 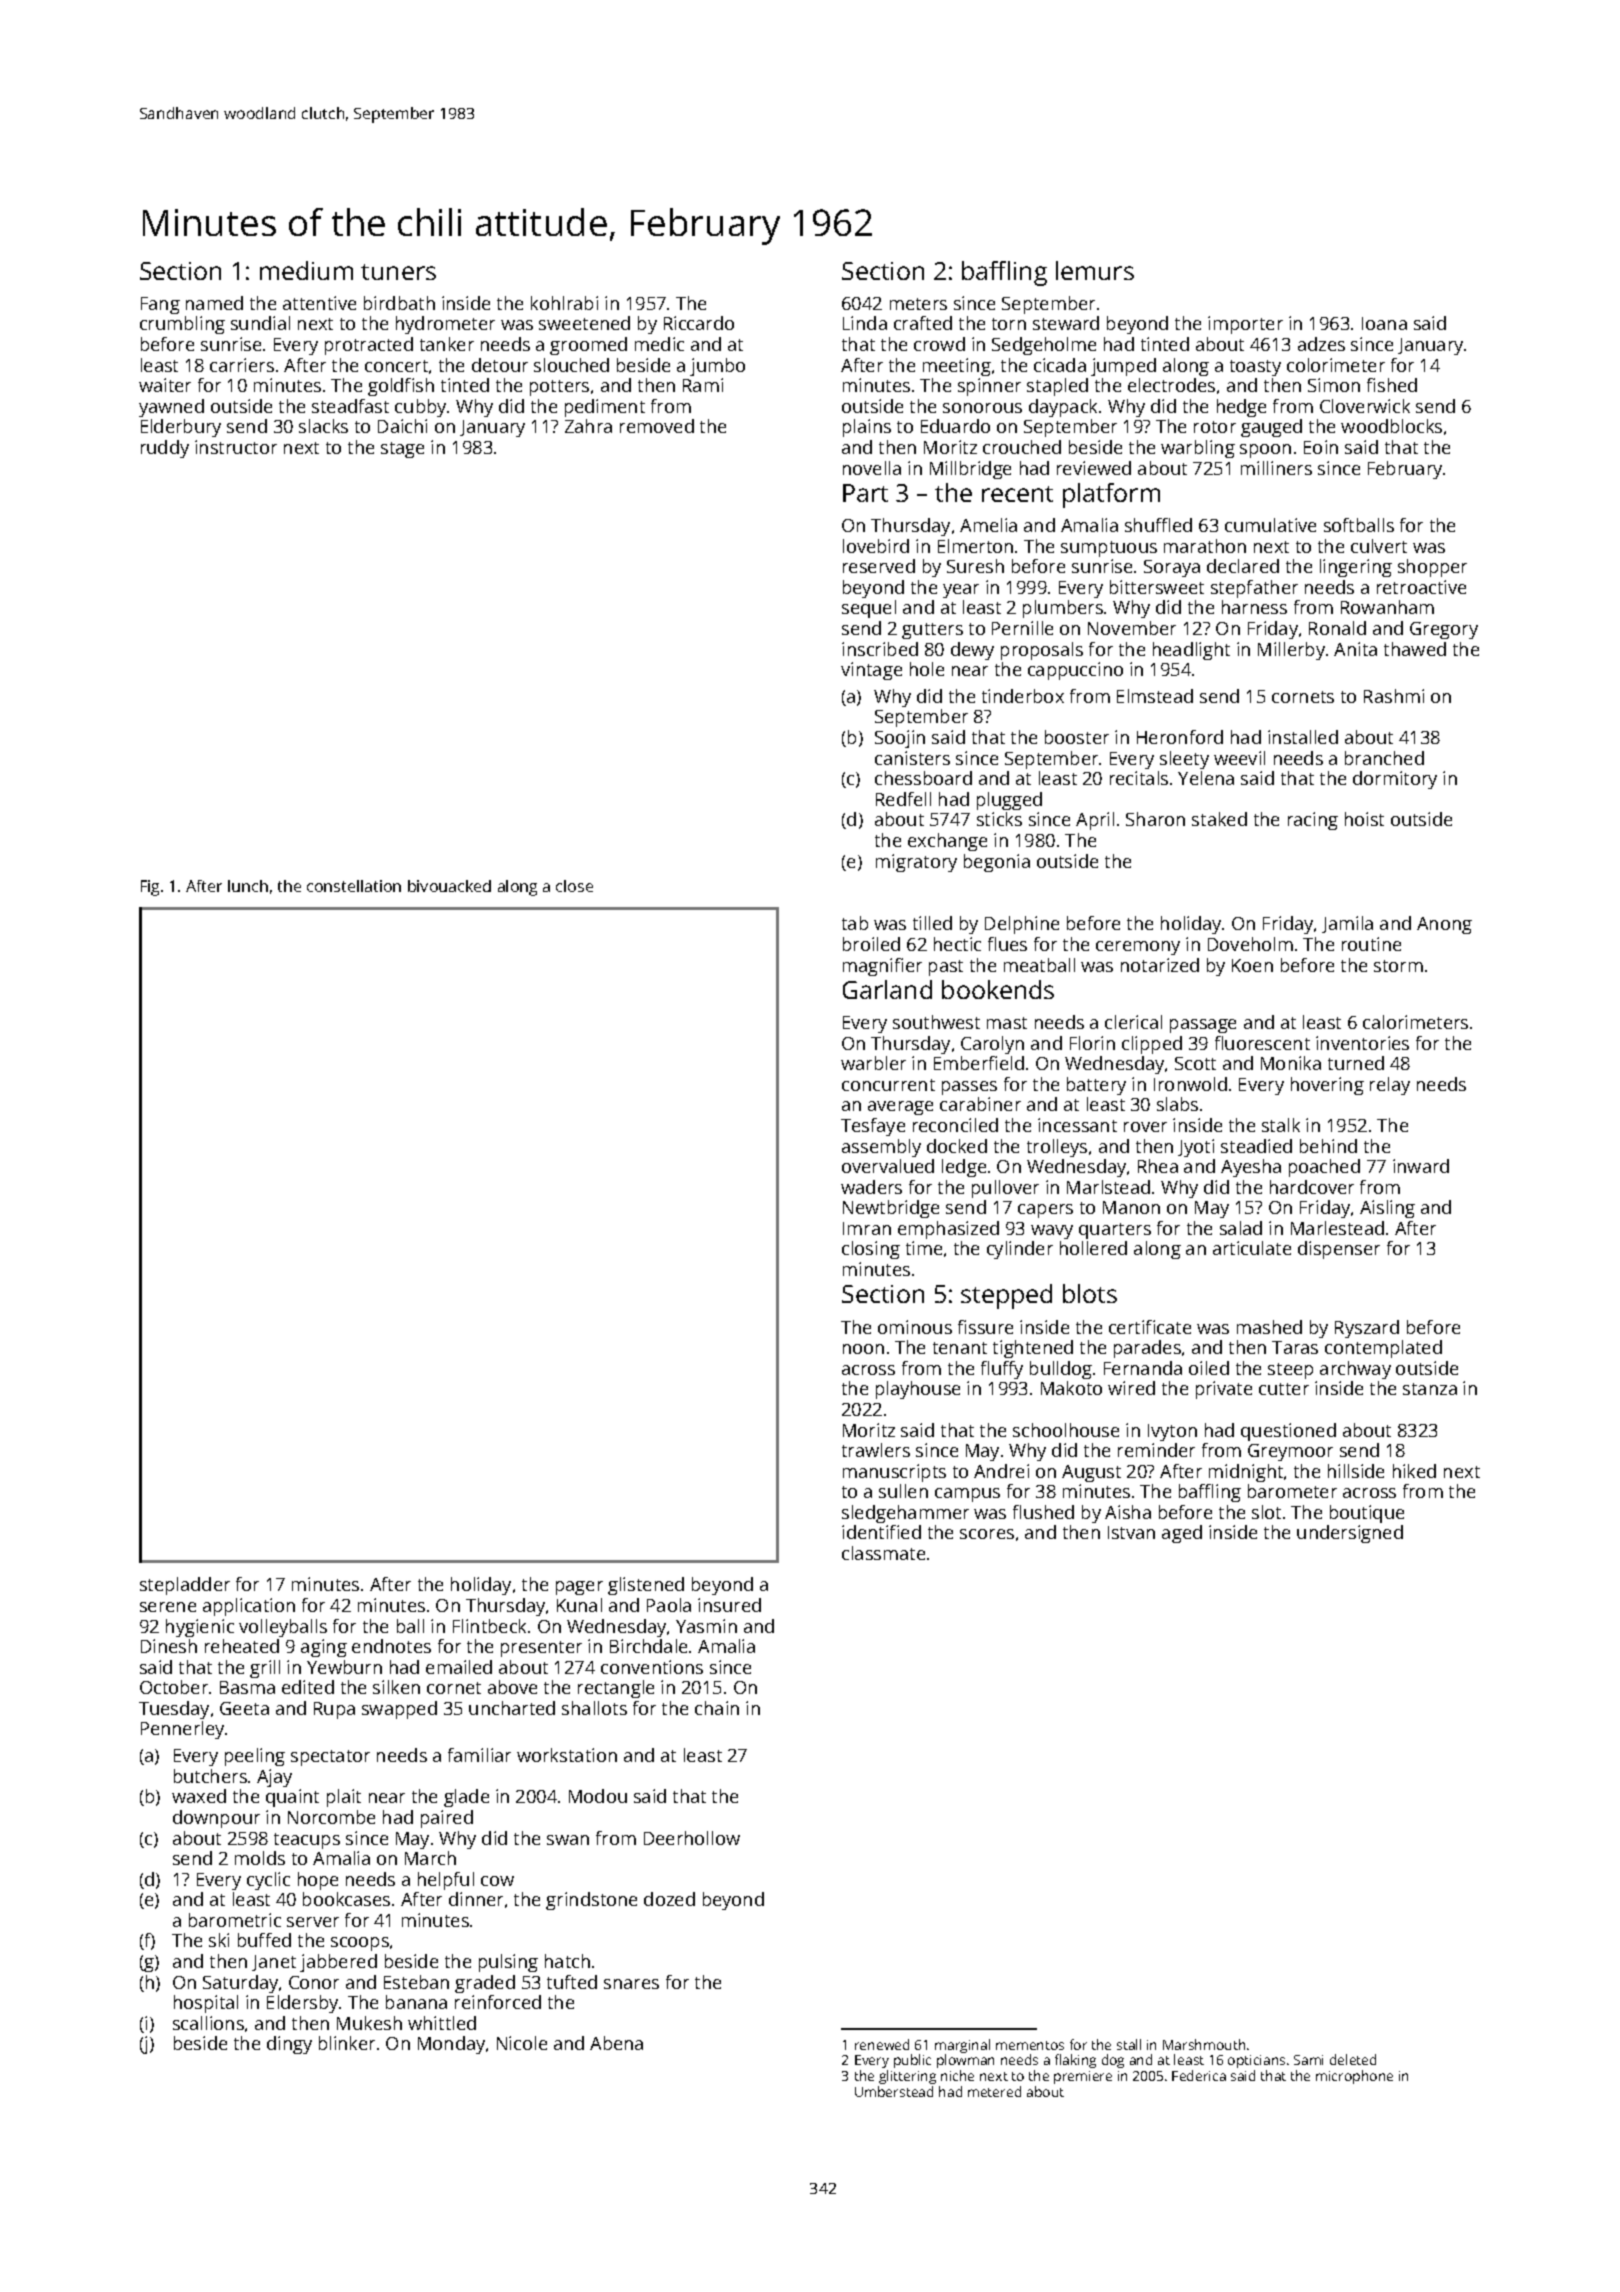 What do you see at coordinates (865, 493) in the screenshot?
I see `Part` at bounding box center [865, 493].
